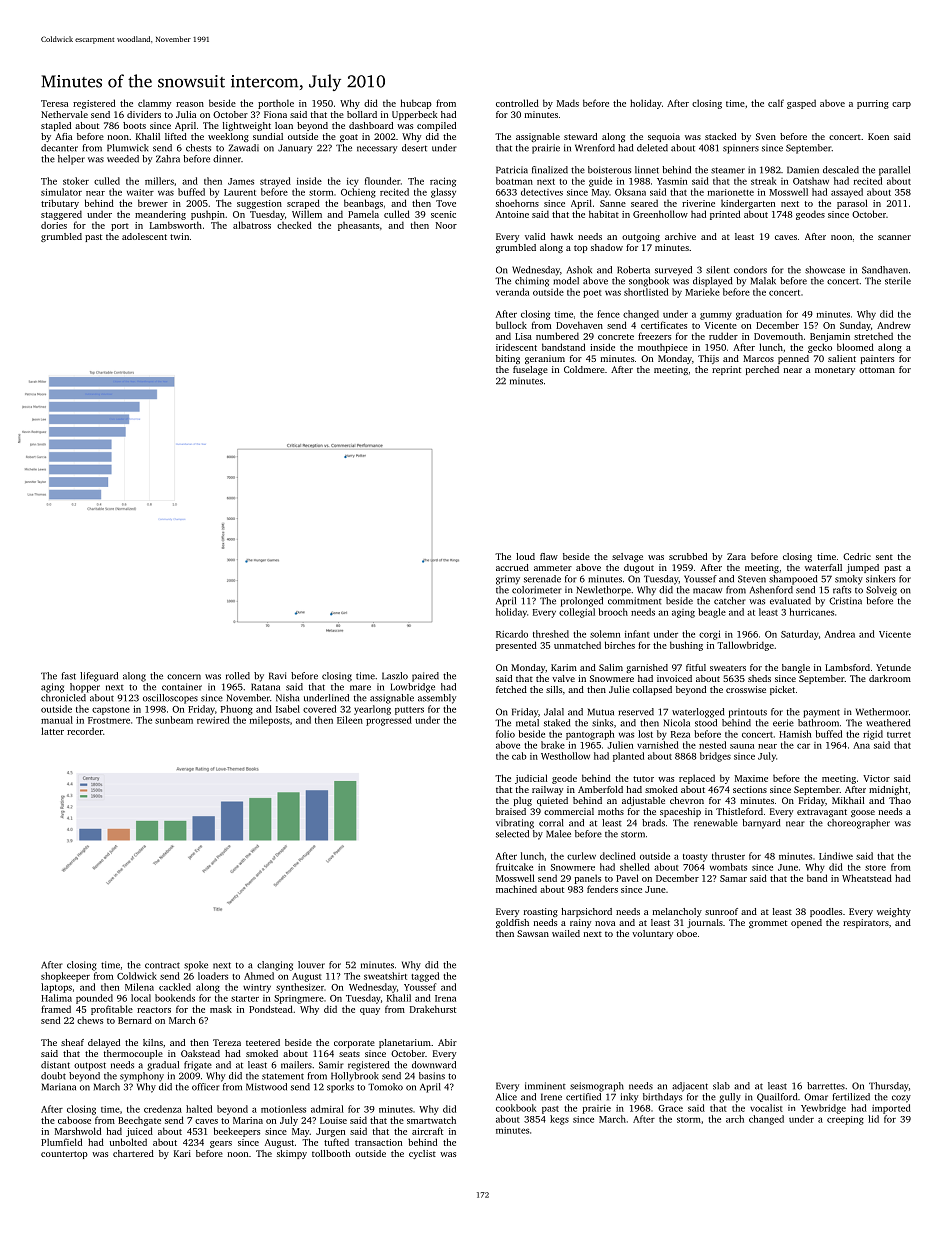 This document has width=952, height=1233. What do you see at coordinates (568, 103) in the document?
I see `Mads` at bounding box center [568, 103].
